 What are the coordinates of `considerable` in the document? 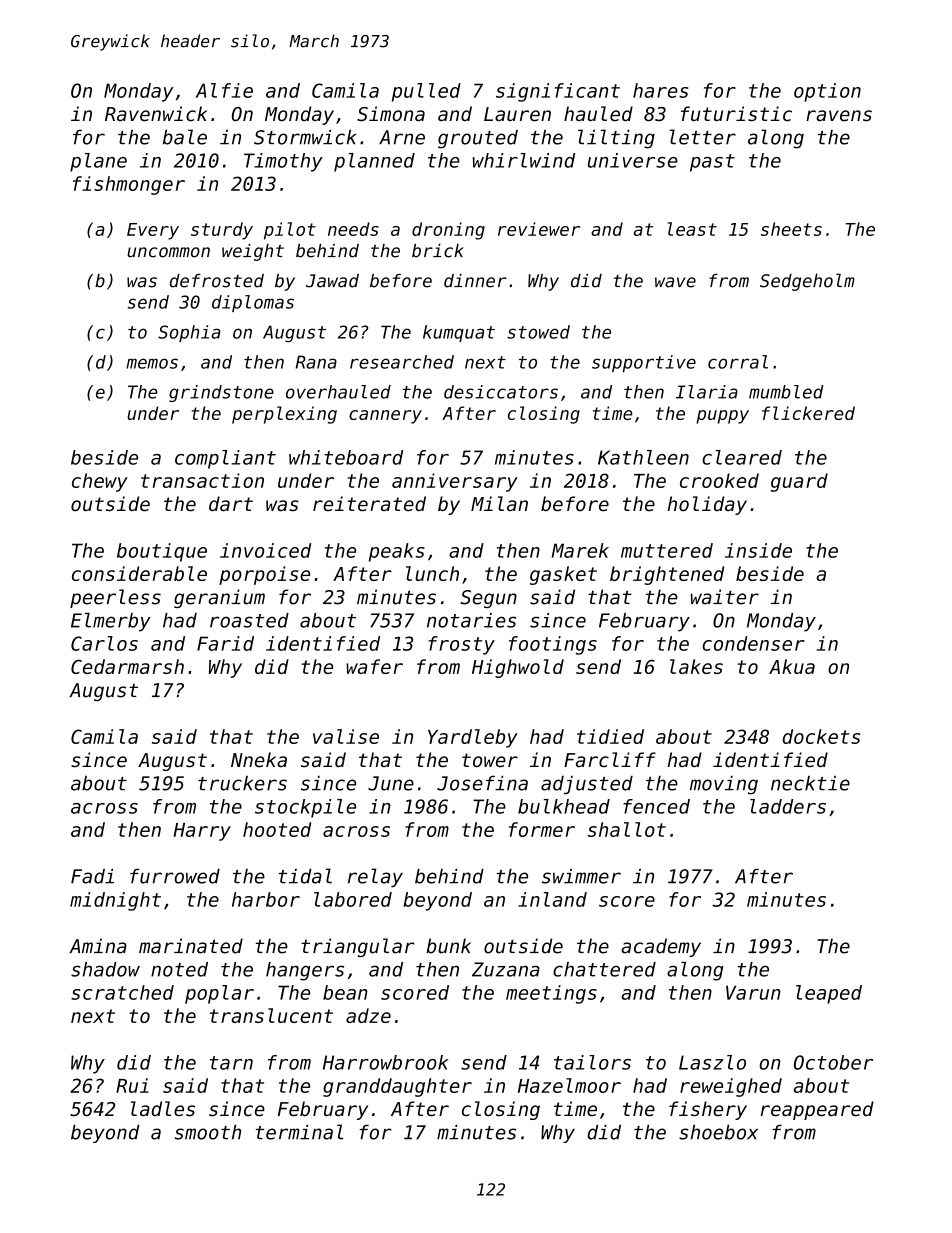 It's located at (139, 573).
